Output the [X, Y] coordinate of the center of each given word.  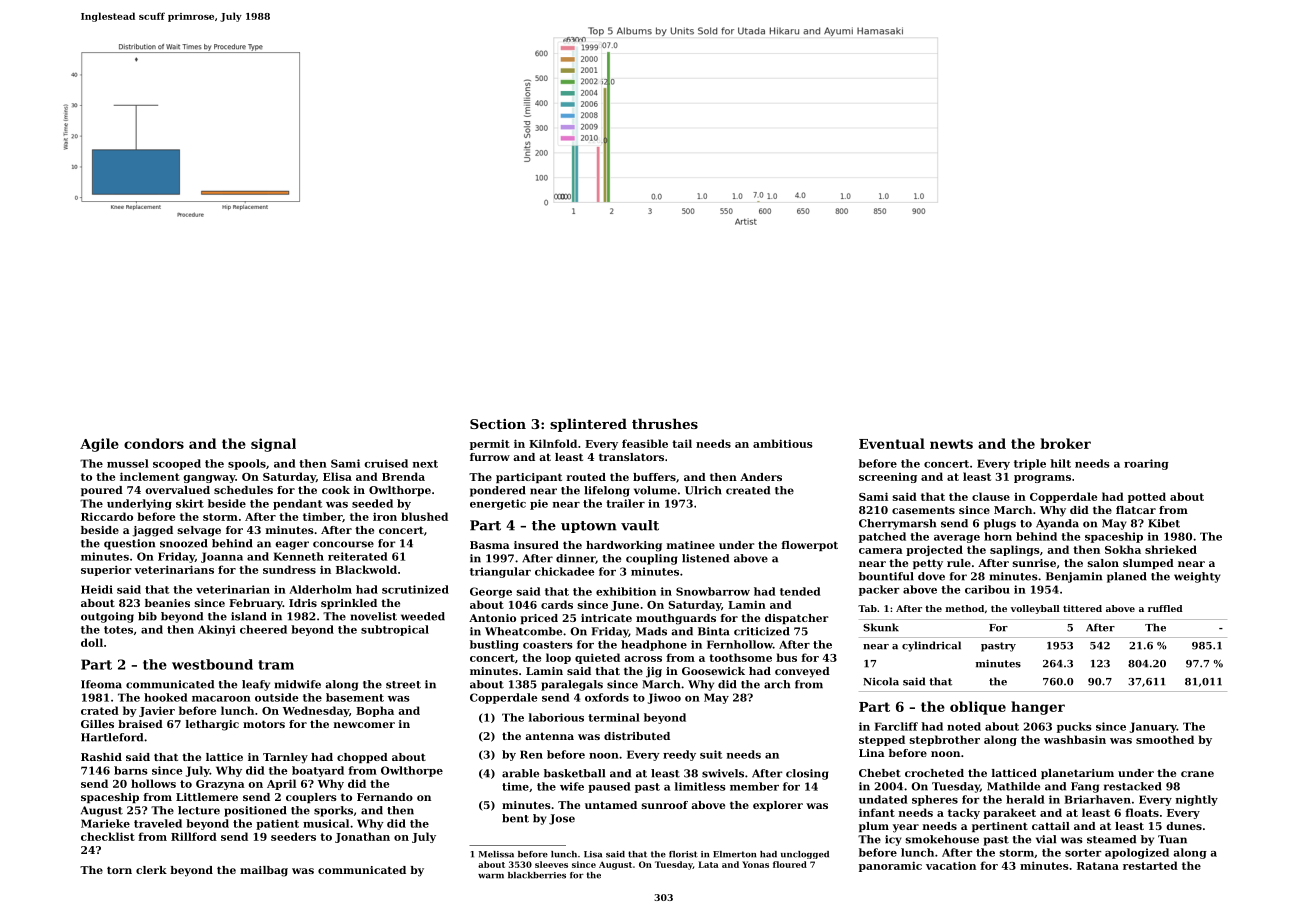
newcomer [364, 725]
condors [154, 443]
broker [1065, 443]
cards [557, 604]
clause [991, 496]
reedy [679, 755]
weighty [1197, 577]
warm [491, 876]
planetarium [1077, 774]
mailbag [264, 871]
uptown [589, 527]
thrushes [665, 423]
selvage [199, 531]
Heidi [97, 589]
